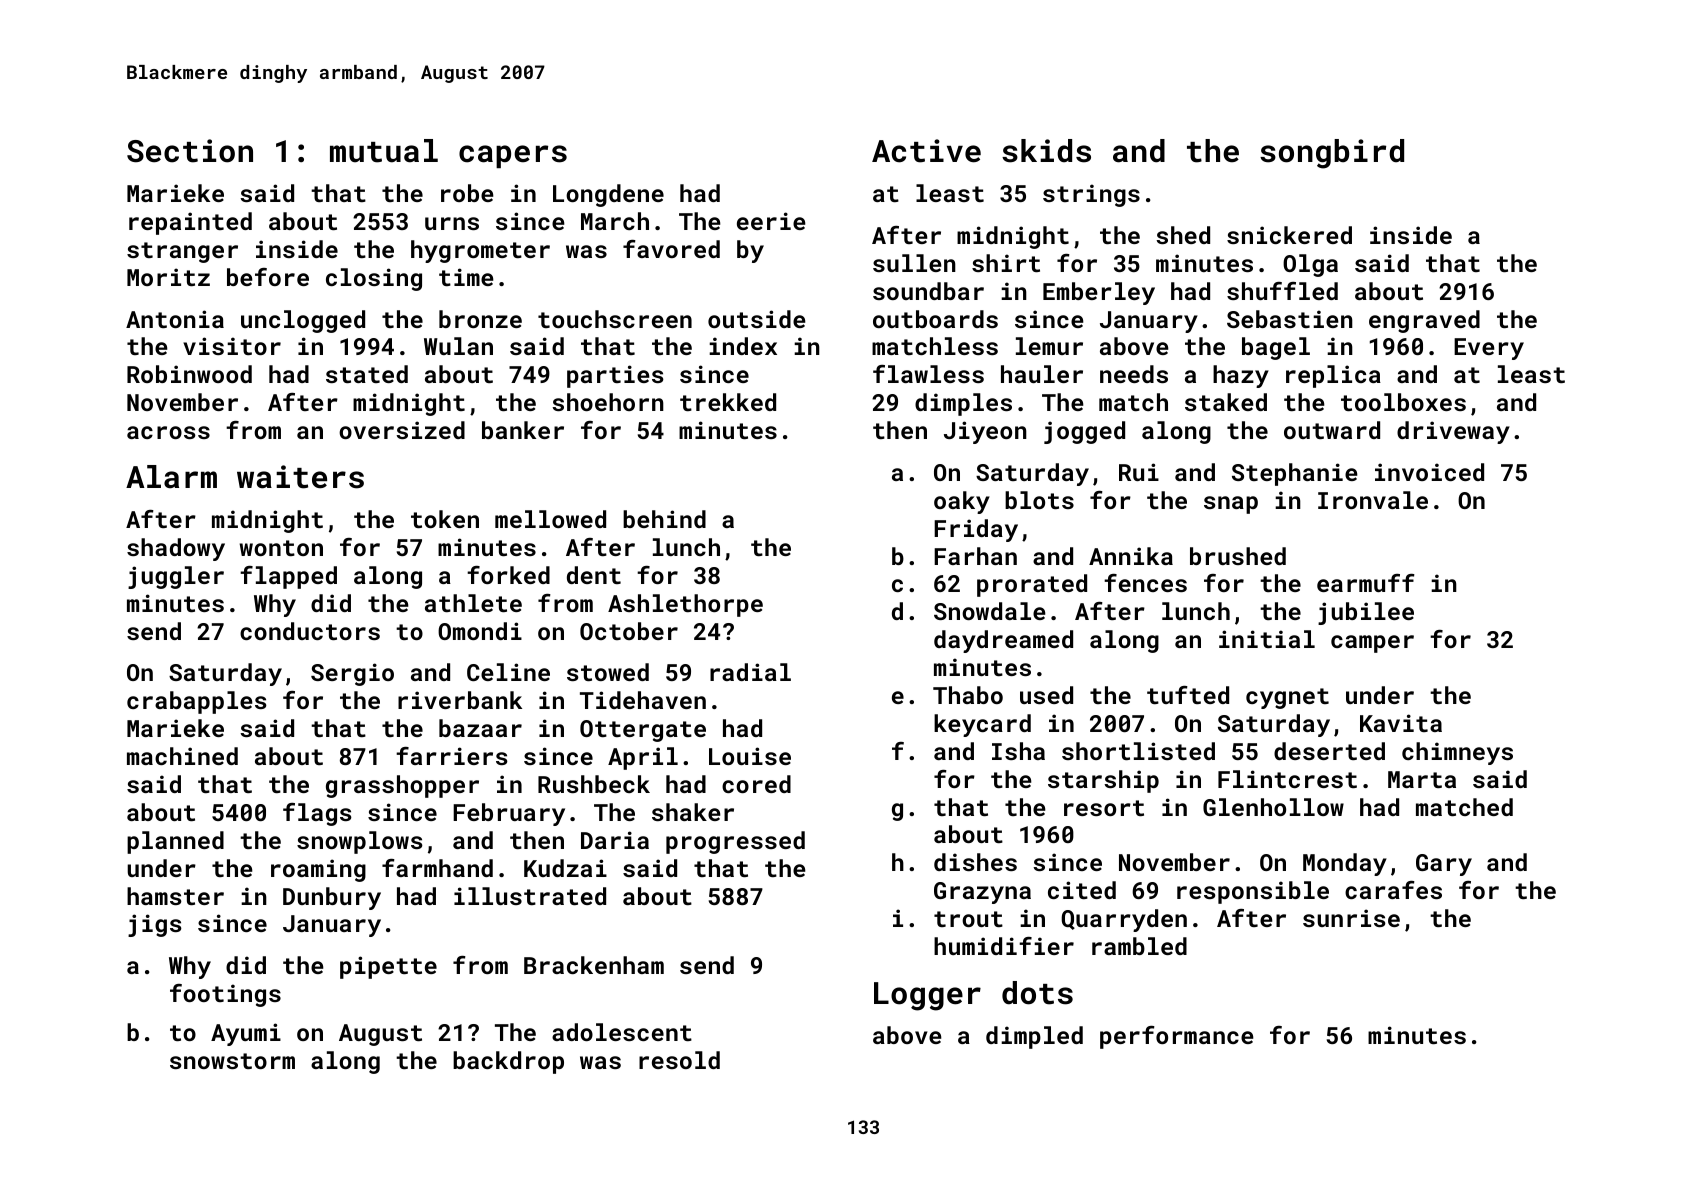 The image size is (1693, 1197). What do you see at coordinates (480, 319) in the screenshot?
I see `bronze` at bounding box center [480, 319].
